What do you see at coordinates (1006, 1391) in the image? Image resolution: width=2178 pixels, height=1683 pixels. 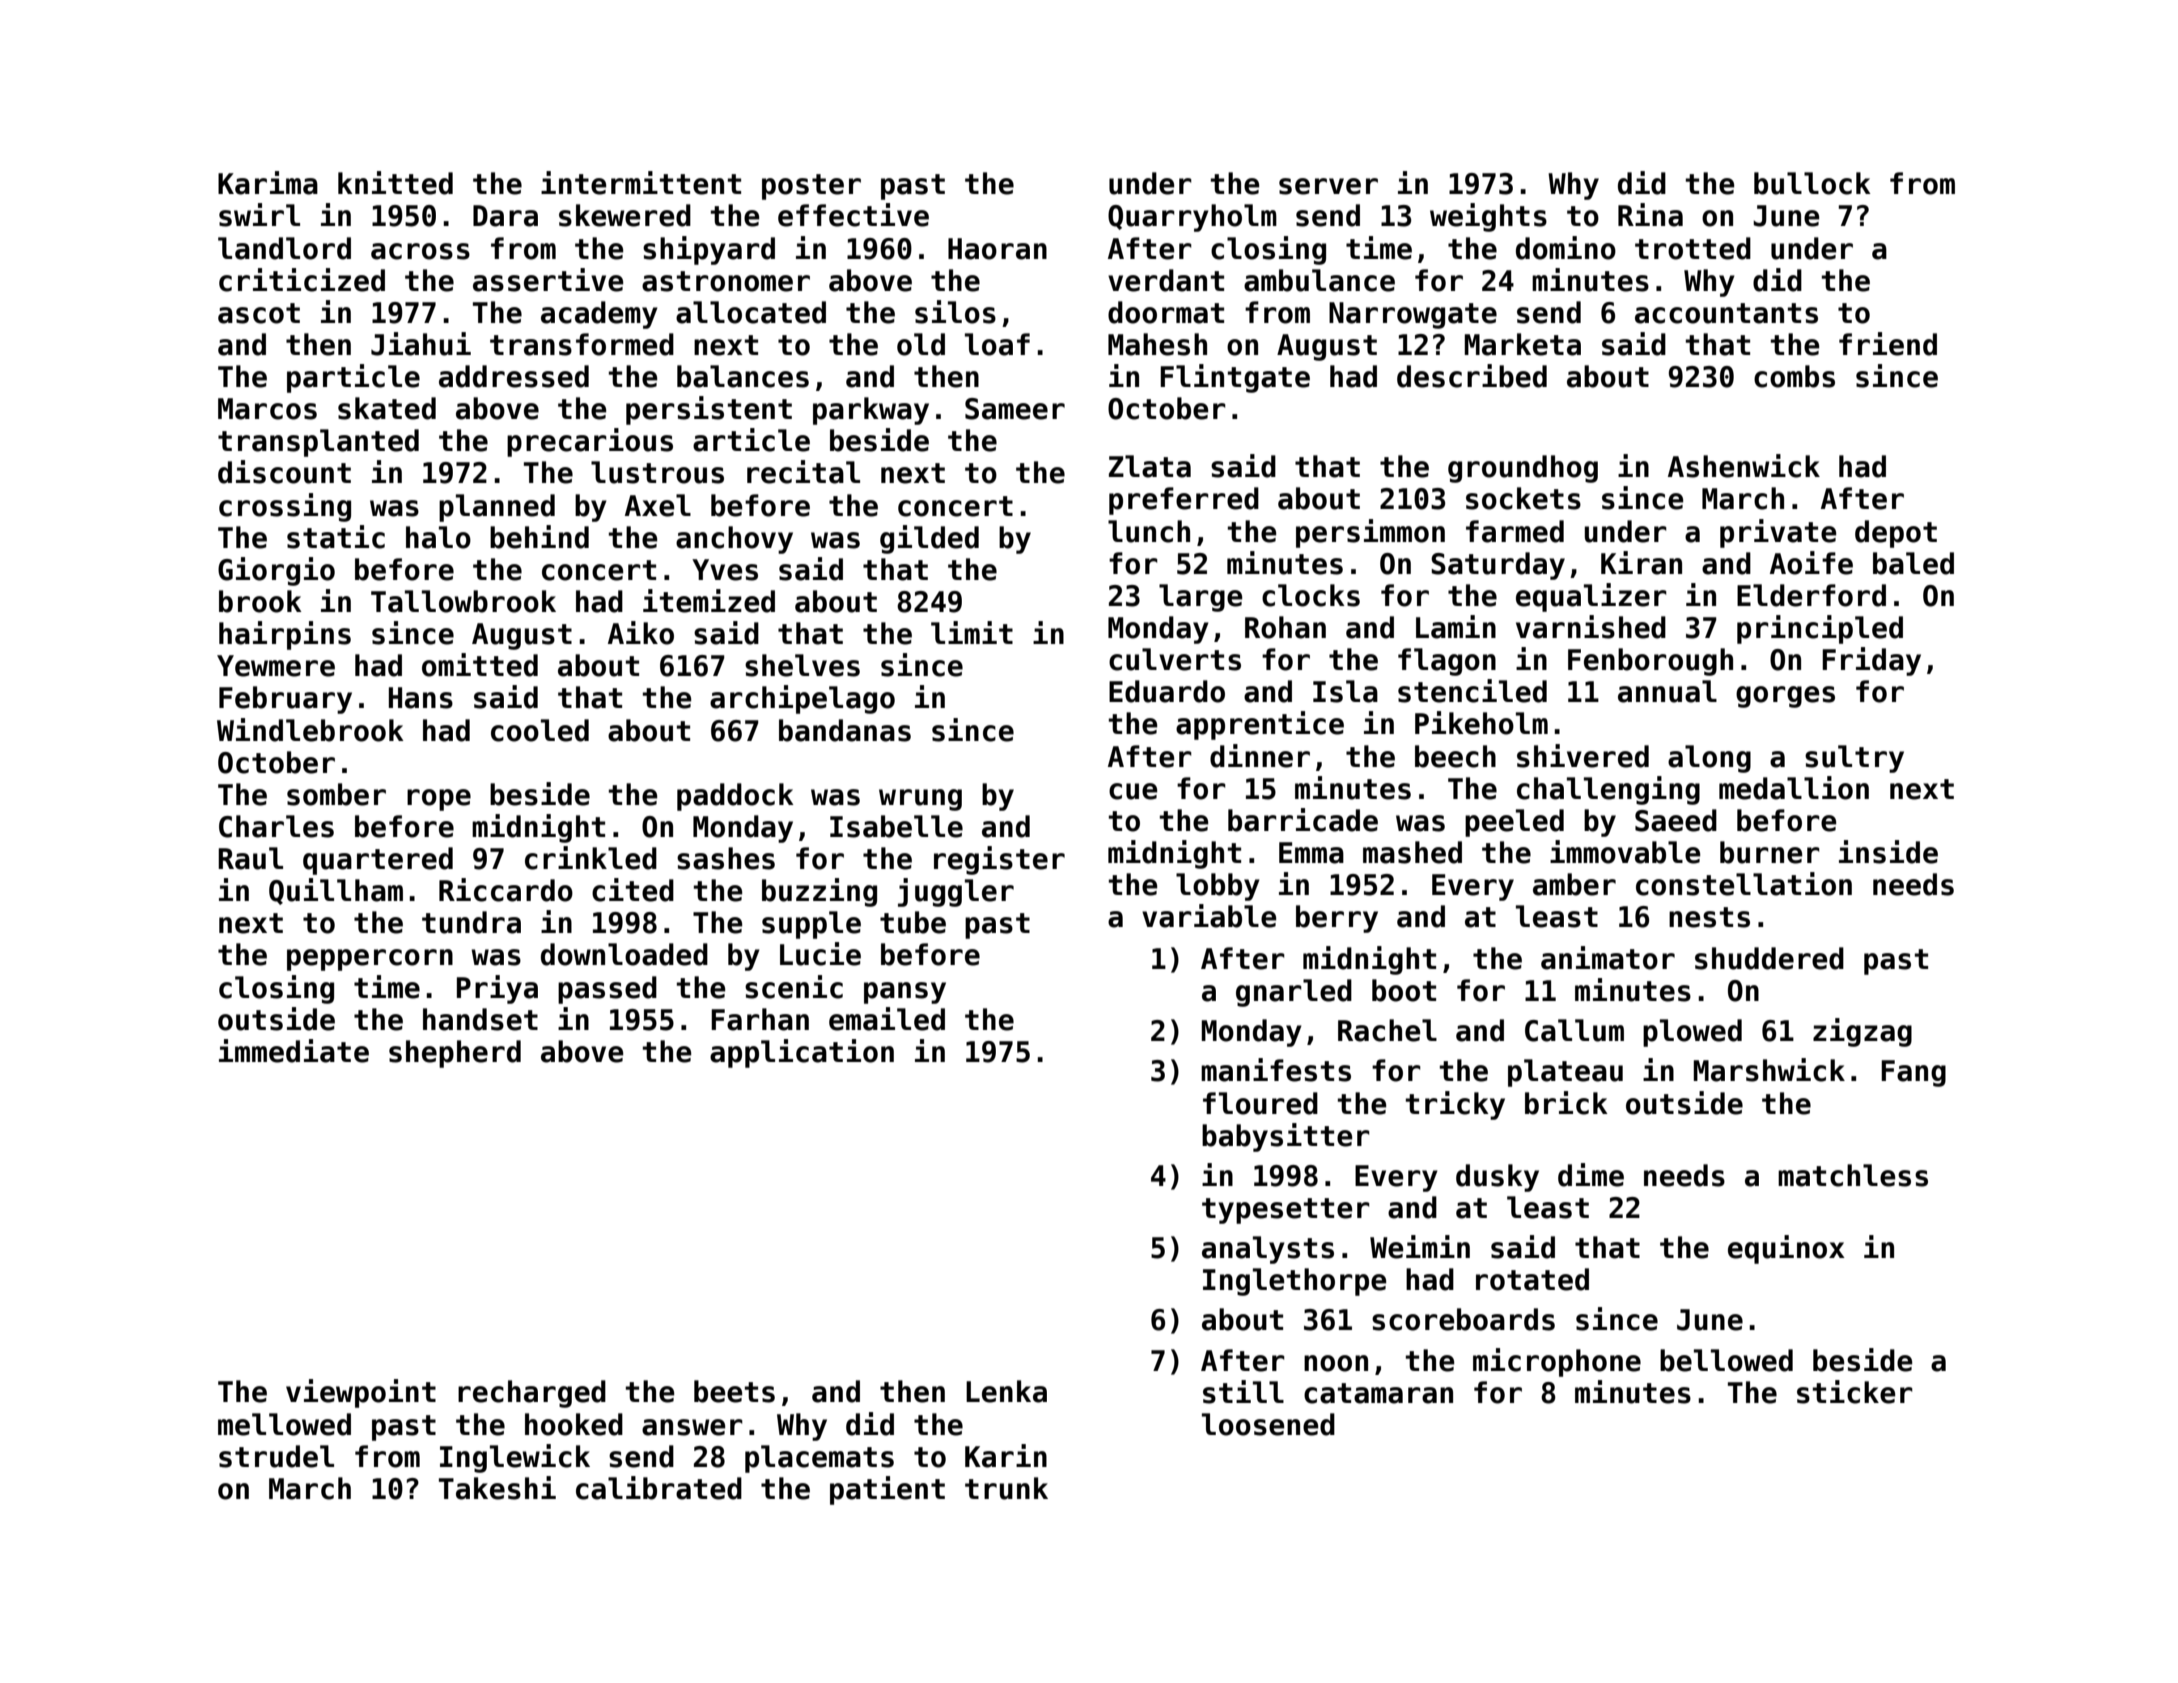 I see `Lenka` at bounding box center [1006, 1391].
